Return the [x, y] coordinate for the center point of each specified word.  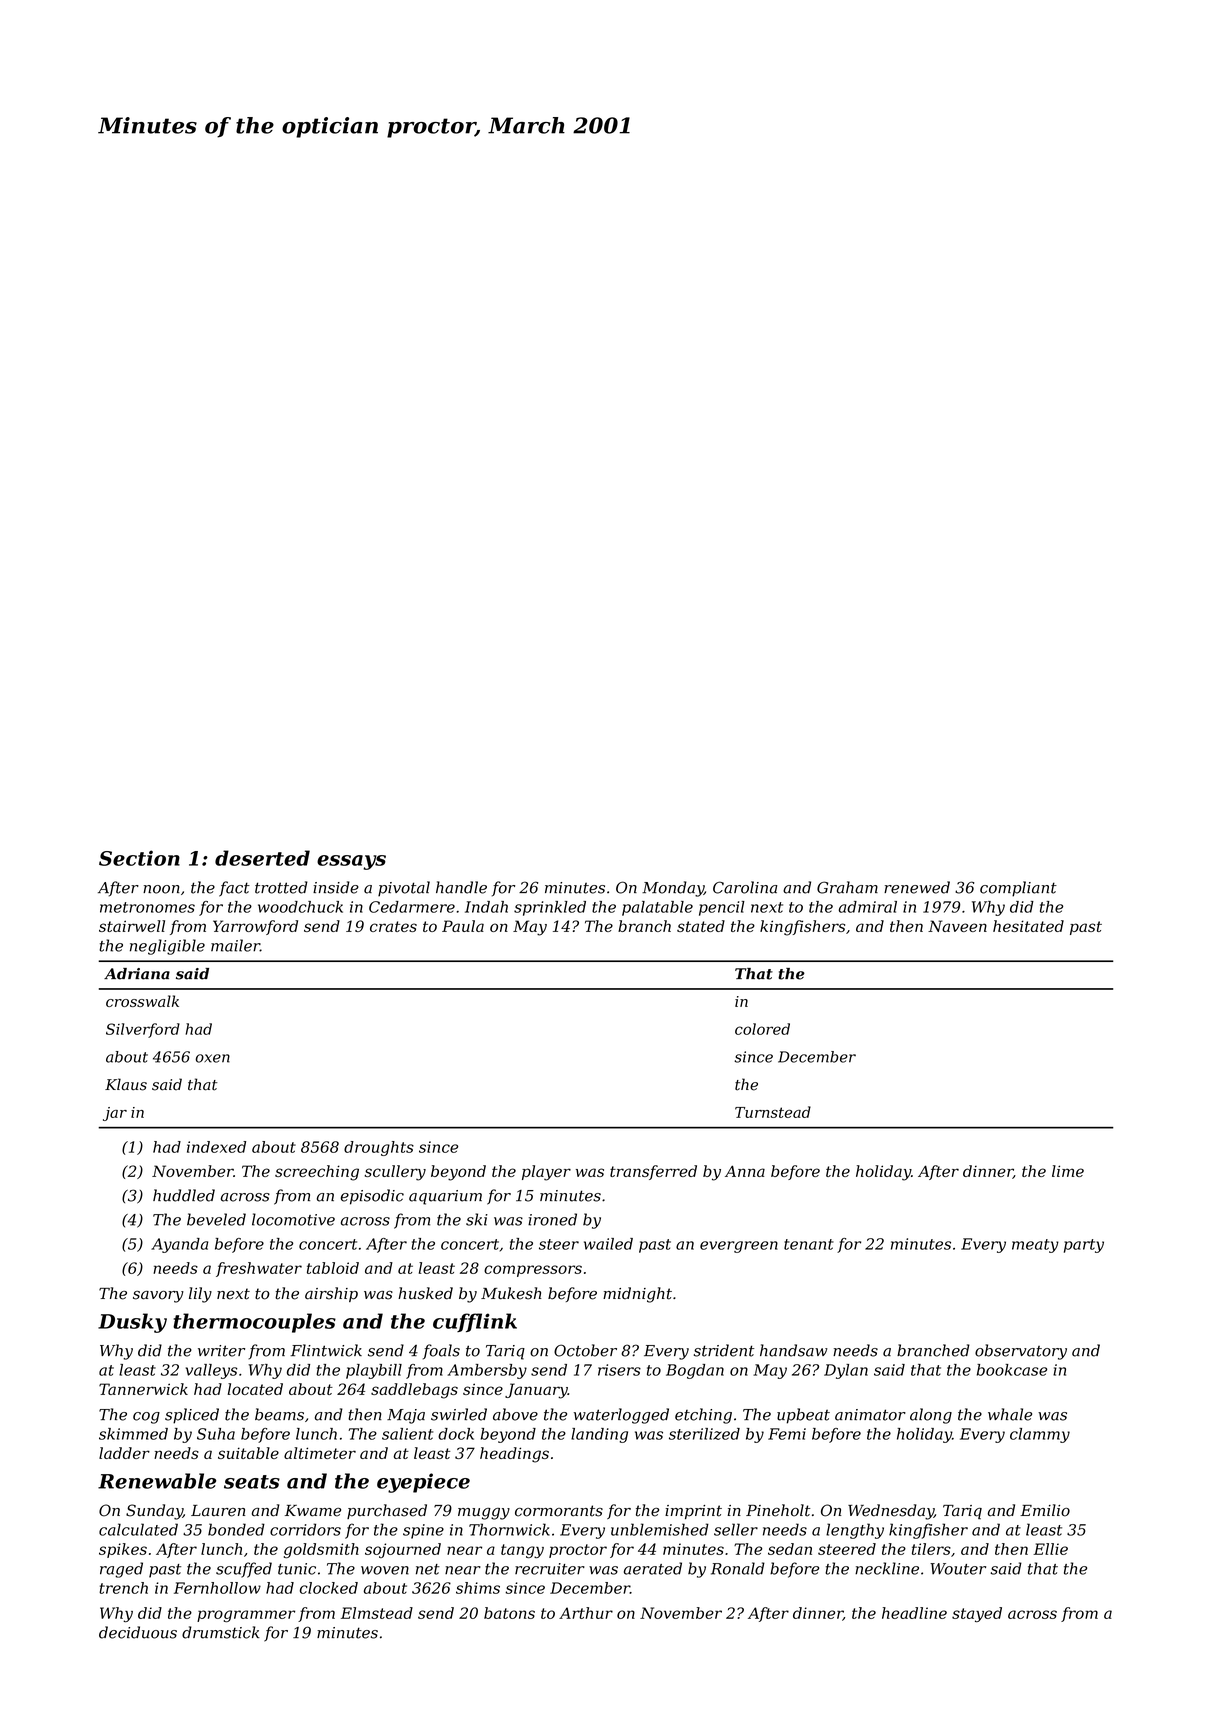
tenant [809, 1244]
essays [351, 862]
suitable [248, 1453]
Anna [745, 1171]
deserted [262, 858]
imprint [693, 1512]
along [931, 1416]
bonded [236, 1529]
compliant [1018, 889]
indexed [216, 1147]
